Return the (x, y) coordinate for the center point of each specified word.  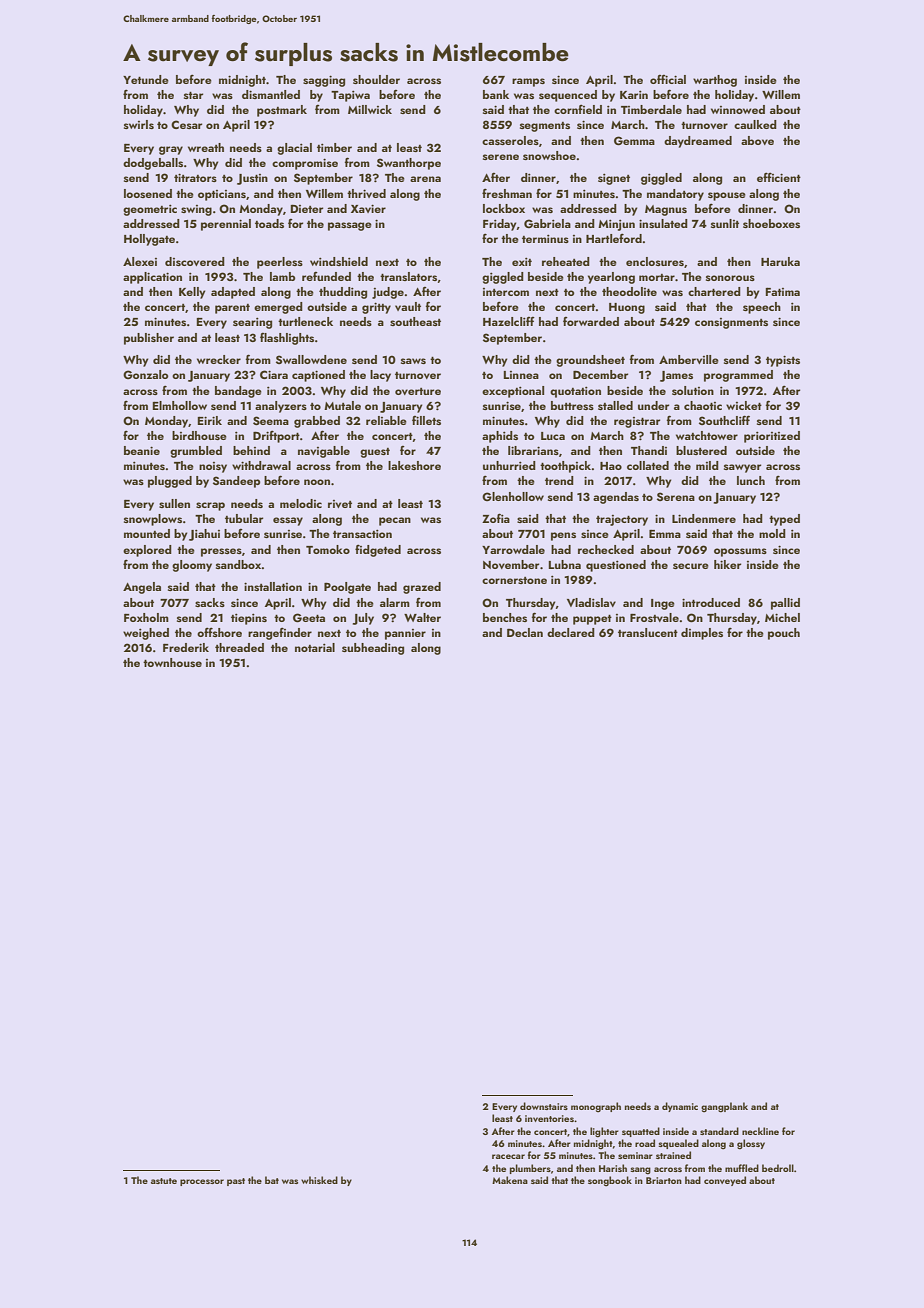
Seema (271, 420)
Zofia (496, 518)
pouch (784, 634)
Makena (510, 1180)
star (193, 95)
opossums (740, 552)
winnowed (738, 109)
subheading (373, 649)
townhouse (172, 662)
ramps (528, 82)
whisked (319, 1180)
